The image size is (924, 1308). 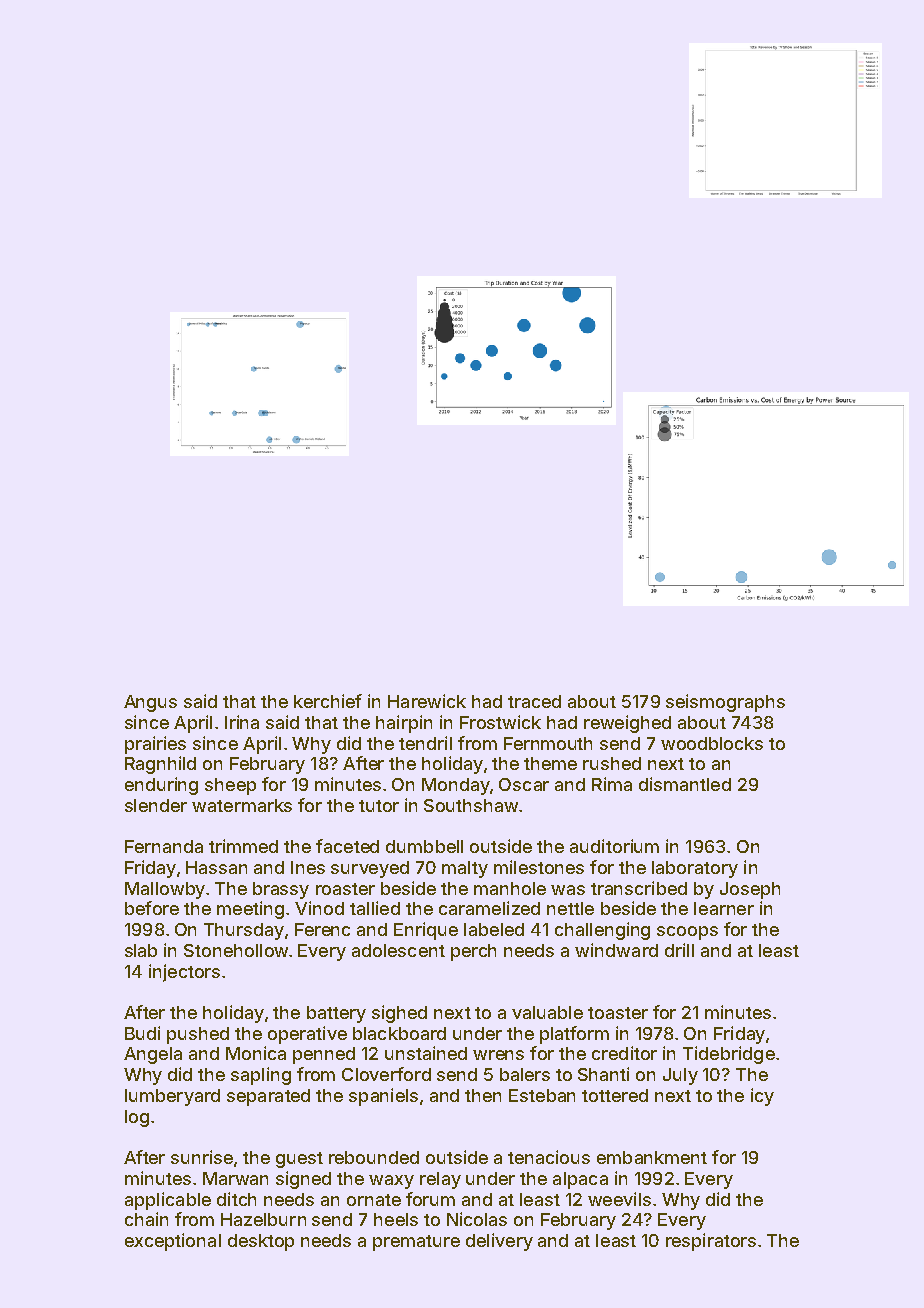 I want to click on Angus, so click(x=150, y=703).
